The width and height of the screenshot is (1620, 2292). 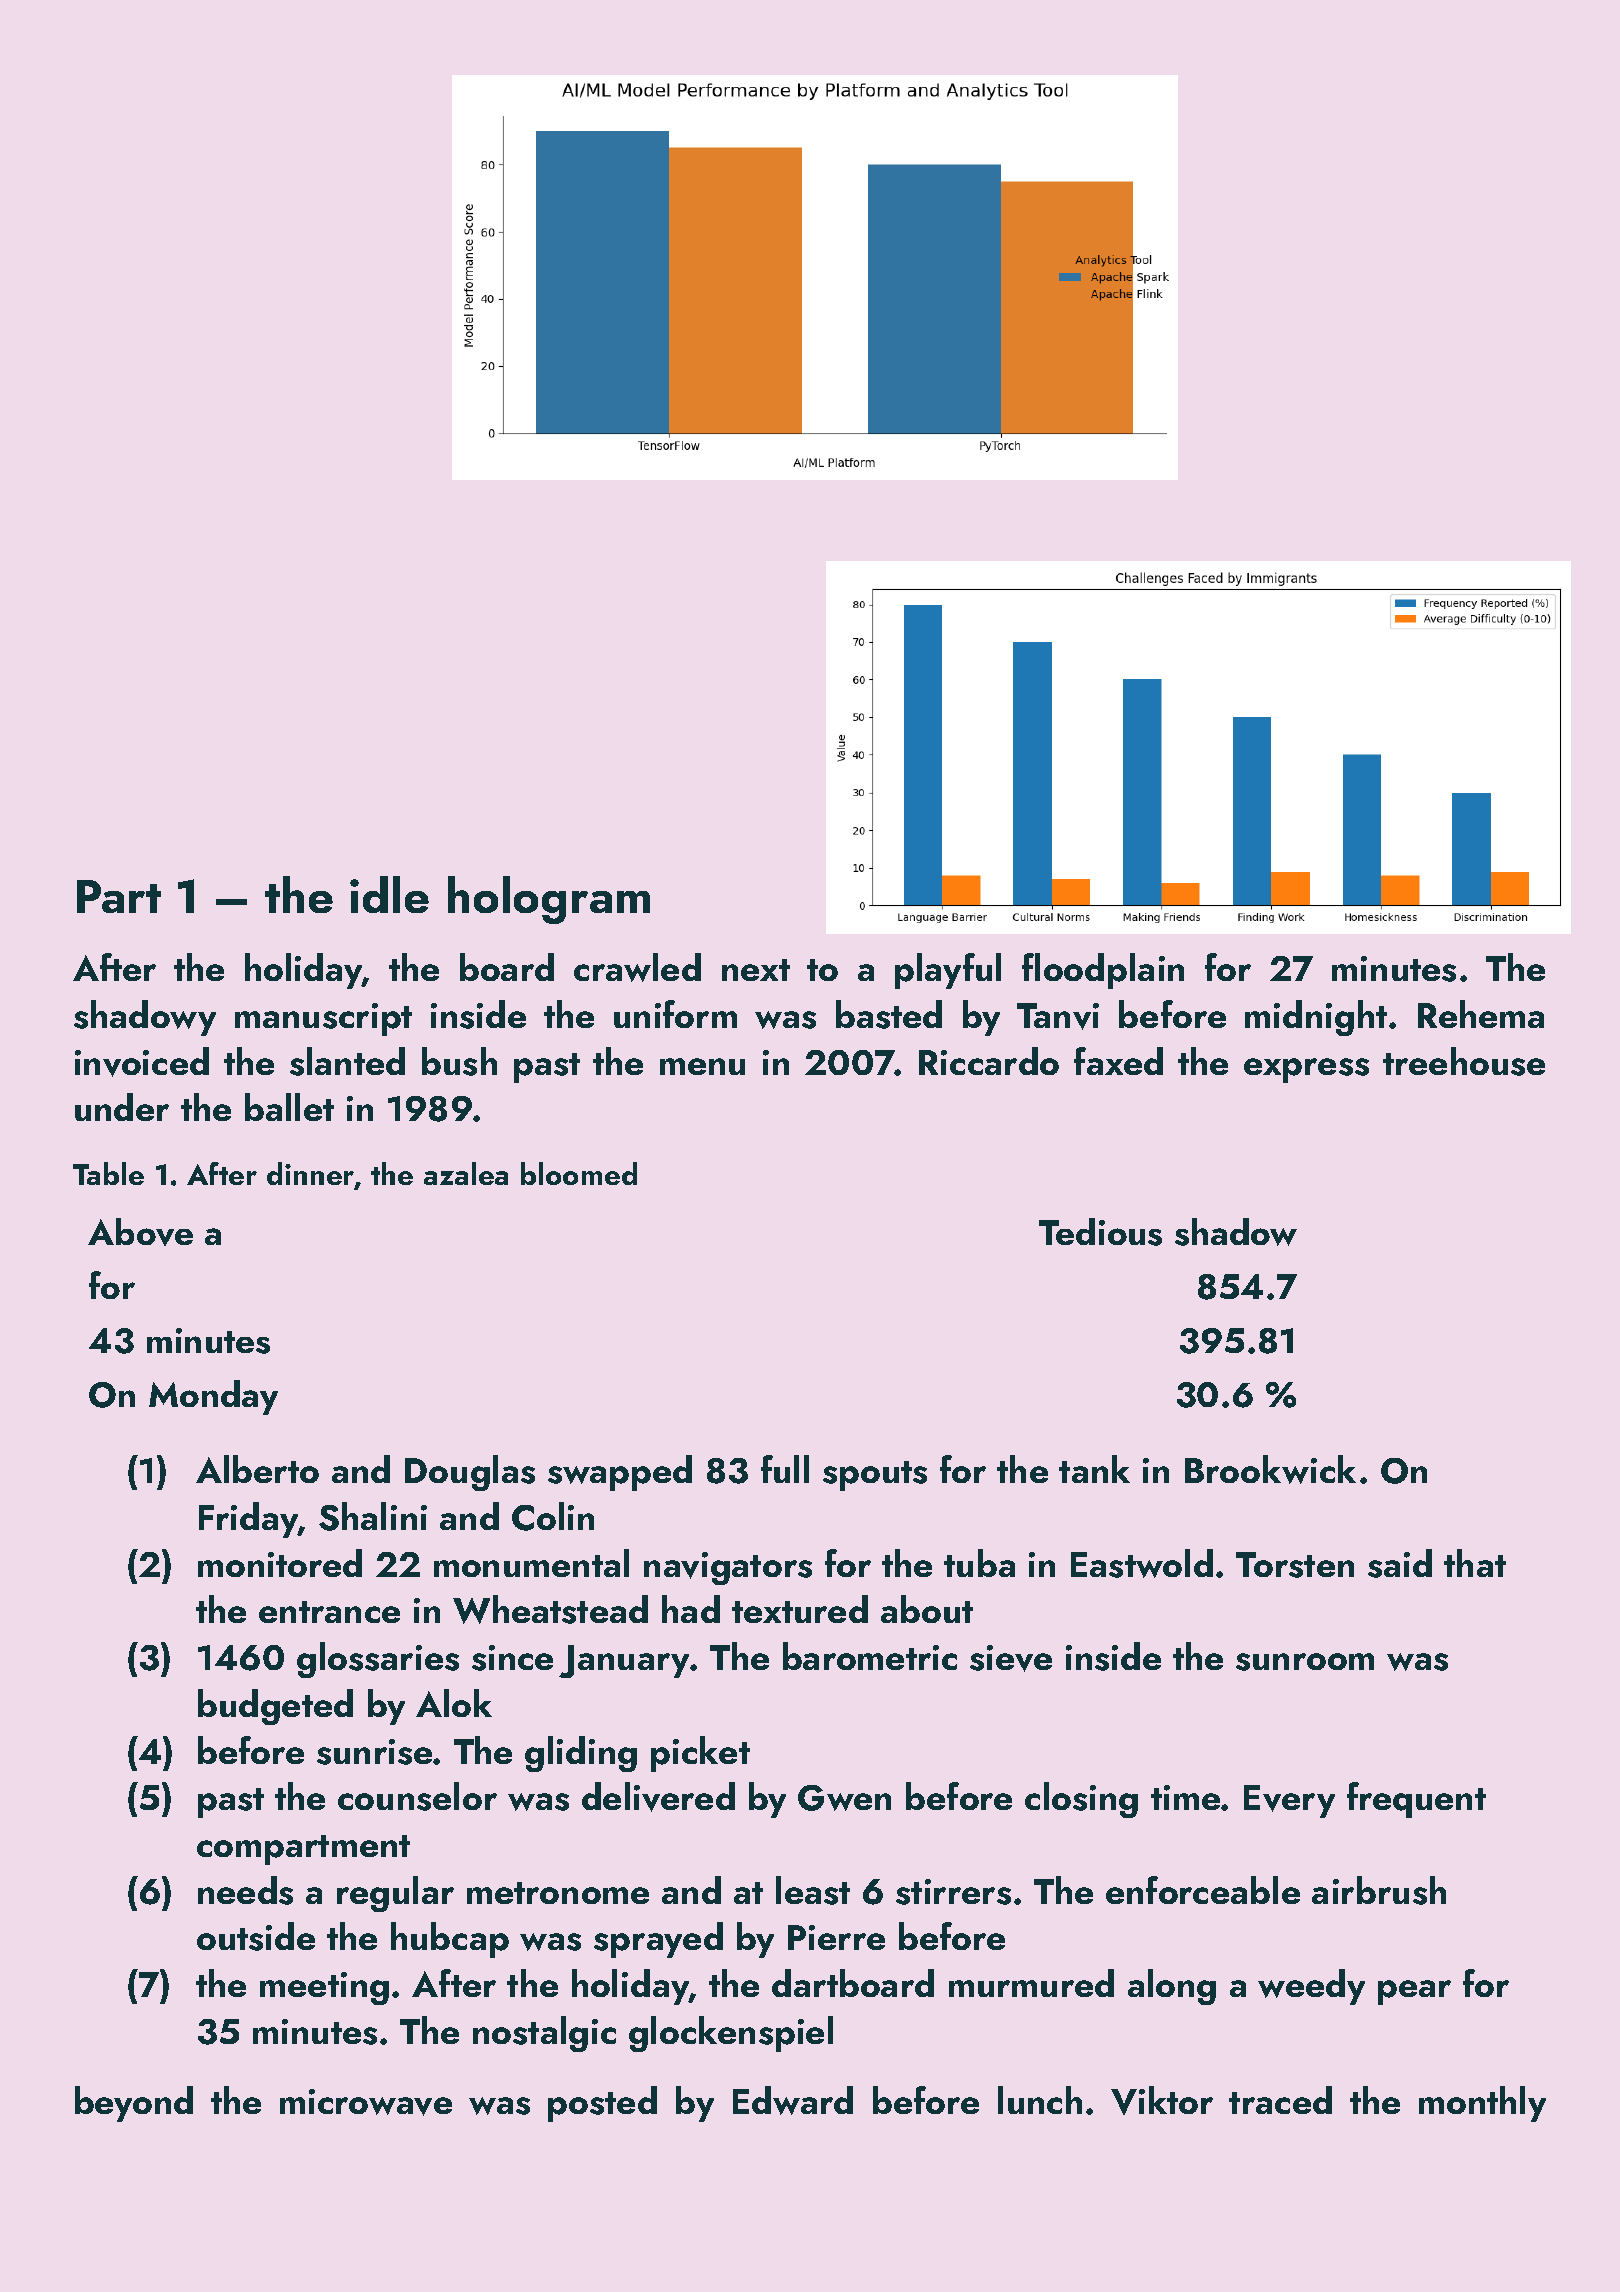 I want to click on menu, so click(x=702, y=1066).
